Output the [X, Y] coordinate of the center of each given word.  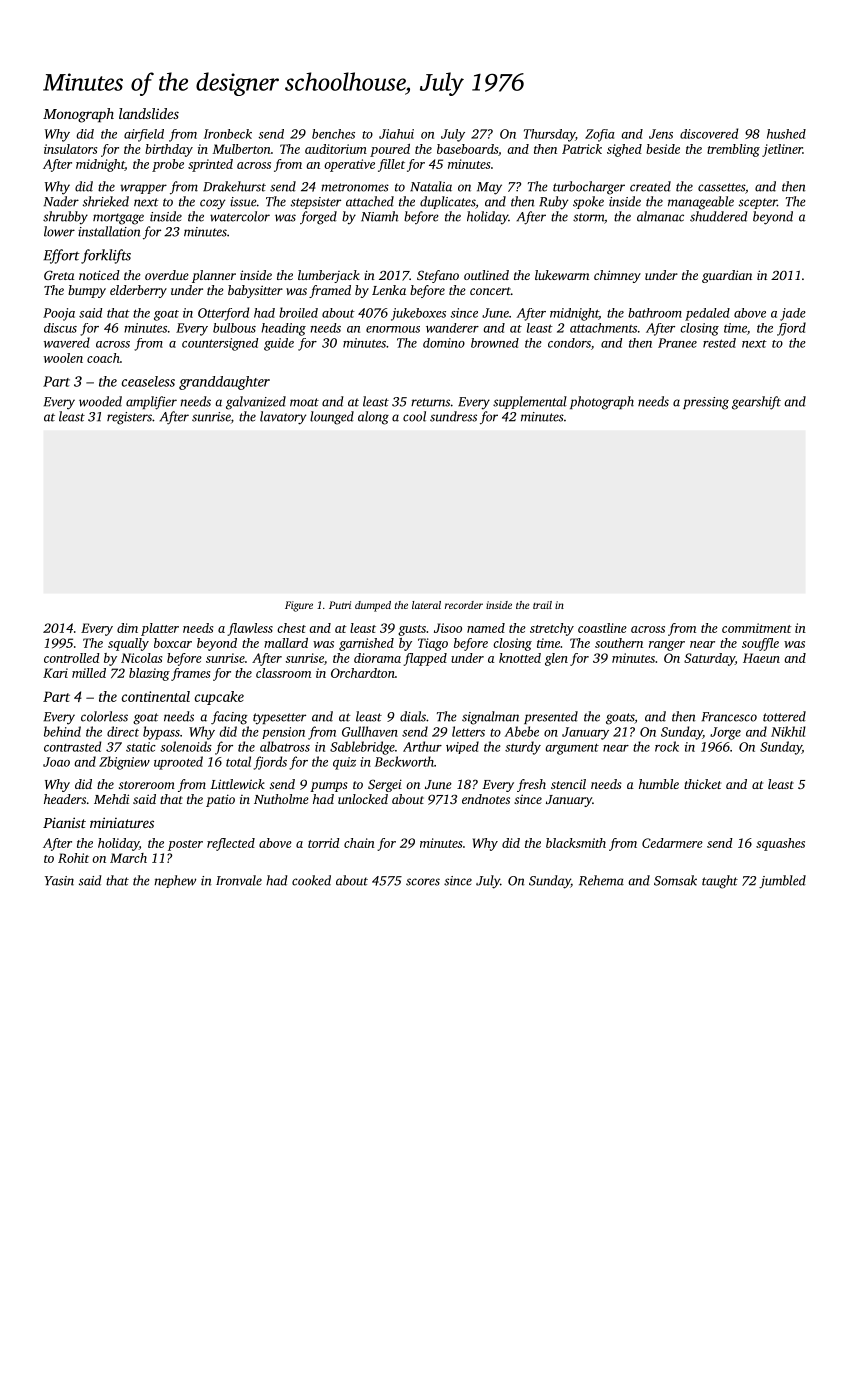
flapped [425, 659]
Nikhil [788, 731]
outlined [486, 275]
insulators [70, 149]
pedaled [707, 314]
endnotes [486, 799]
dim [127, 628]
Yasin [59, 881]
